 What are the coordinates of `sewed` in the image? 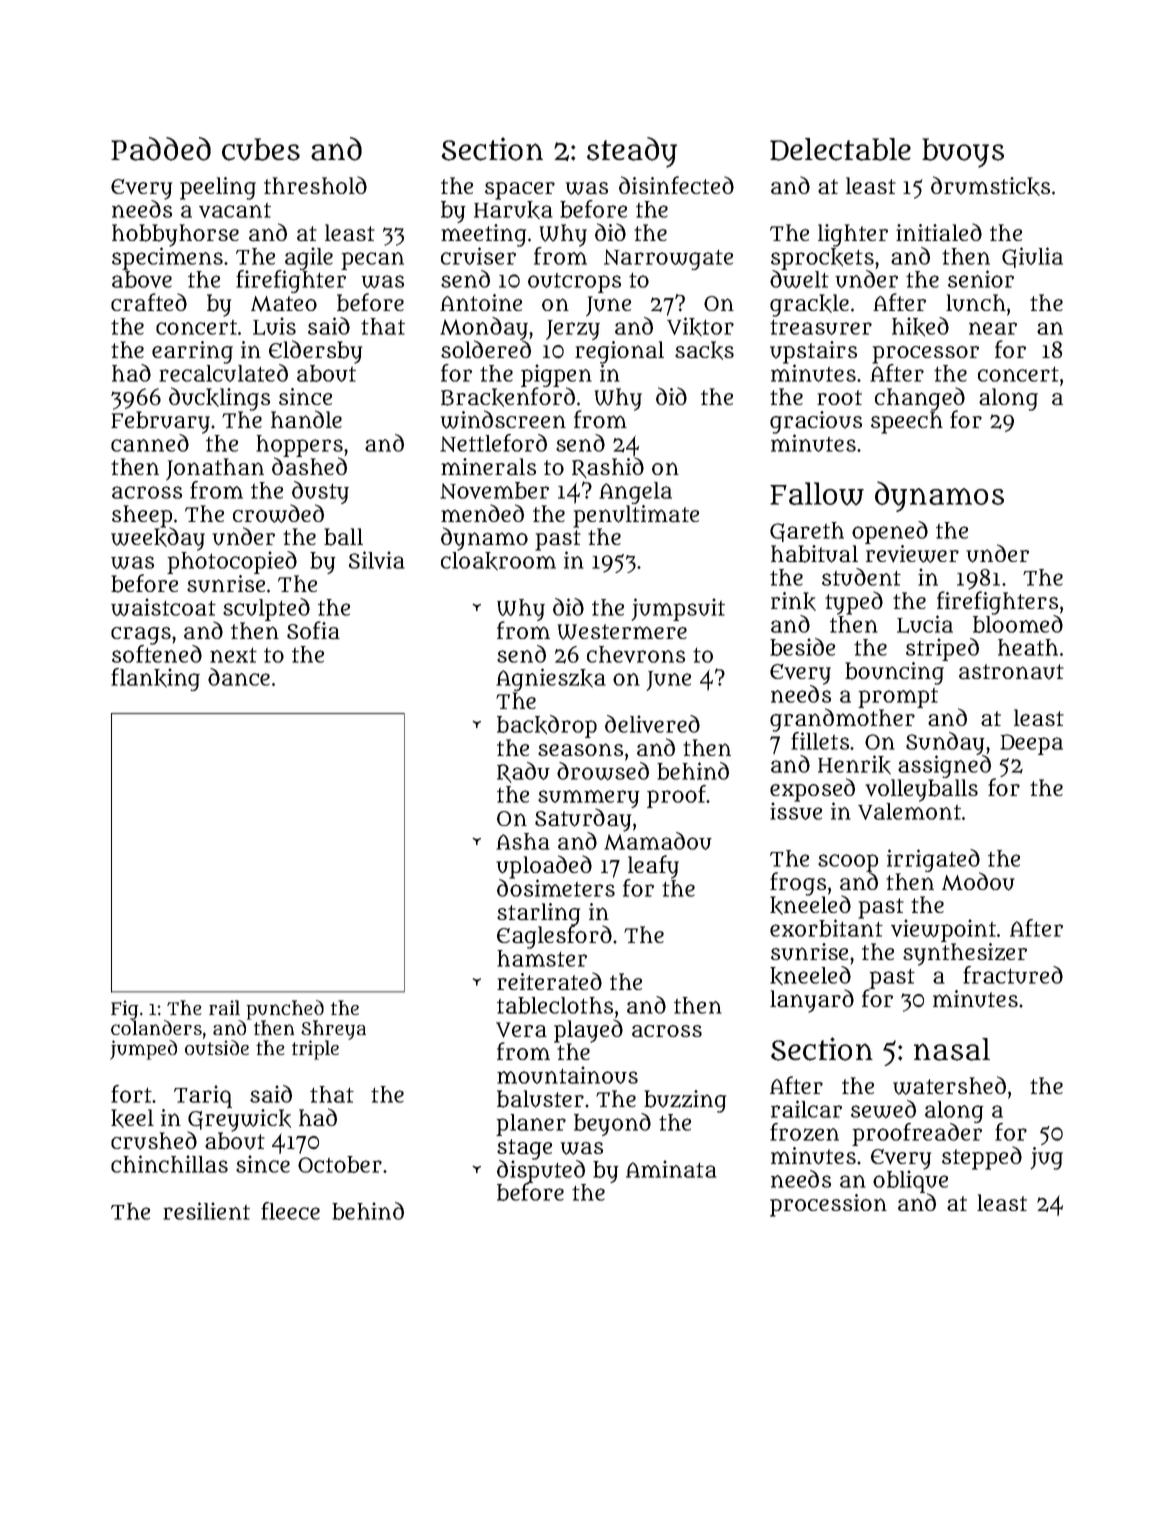 It's located at (883, 1109).
